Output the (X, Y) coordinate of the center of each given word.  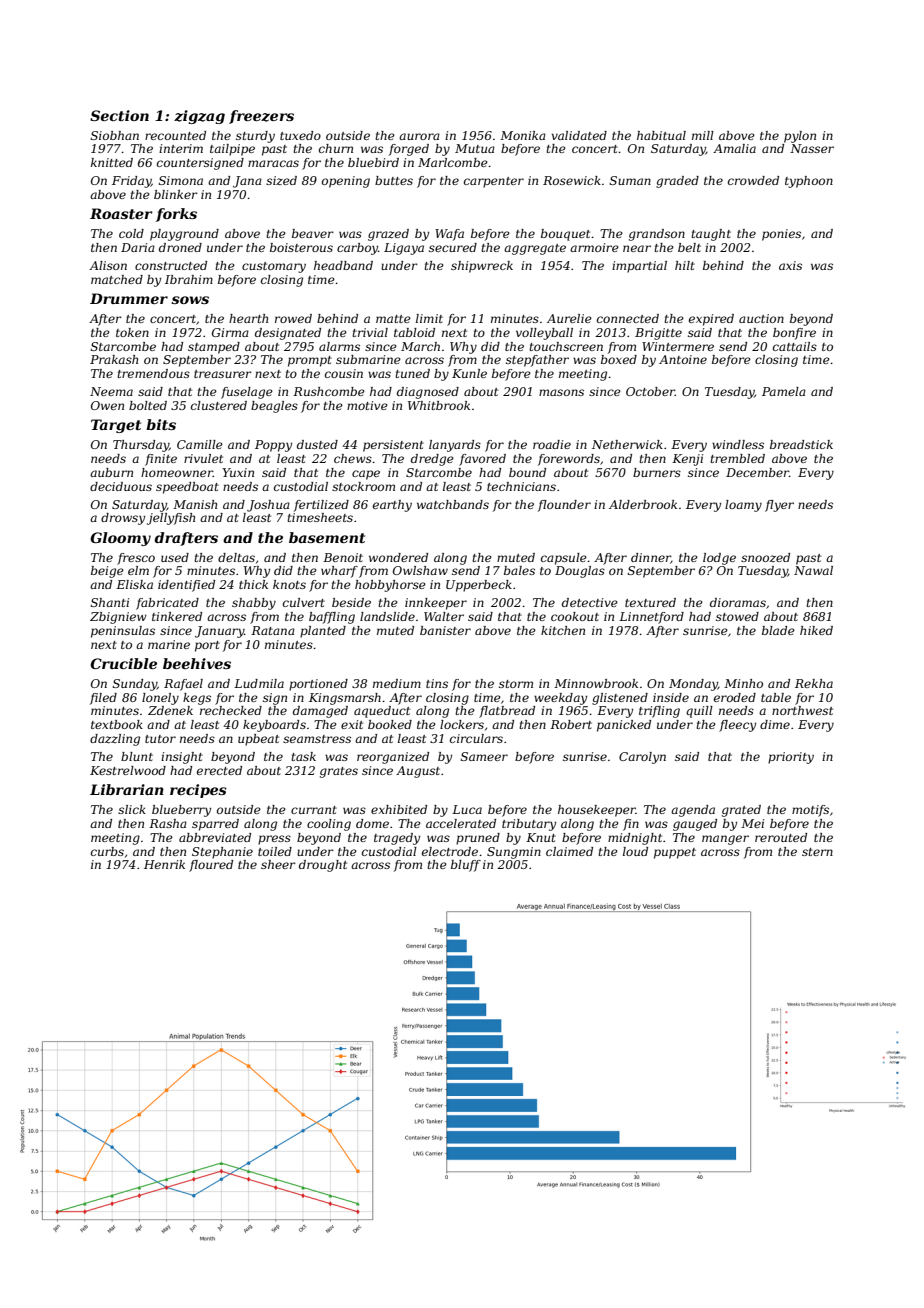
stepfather (537, 361)
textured (650, 602)
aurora (419, 136)
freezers (261, 117)
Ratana (273, 630)
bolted (148, 405)
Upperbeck (479, 586)
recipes (198, 791)
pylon (800, 137)
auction (761, 318)
